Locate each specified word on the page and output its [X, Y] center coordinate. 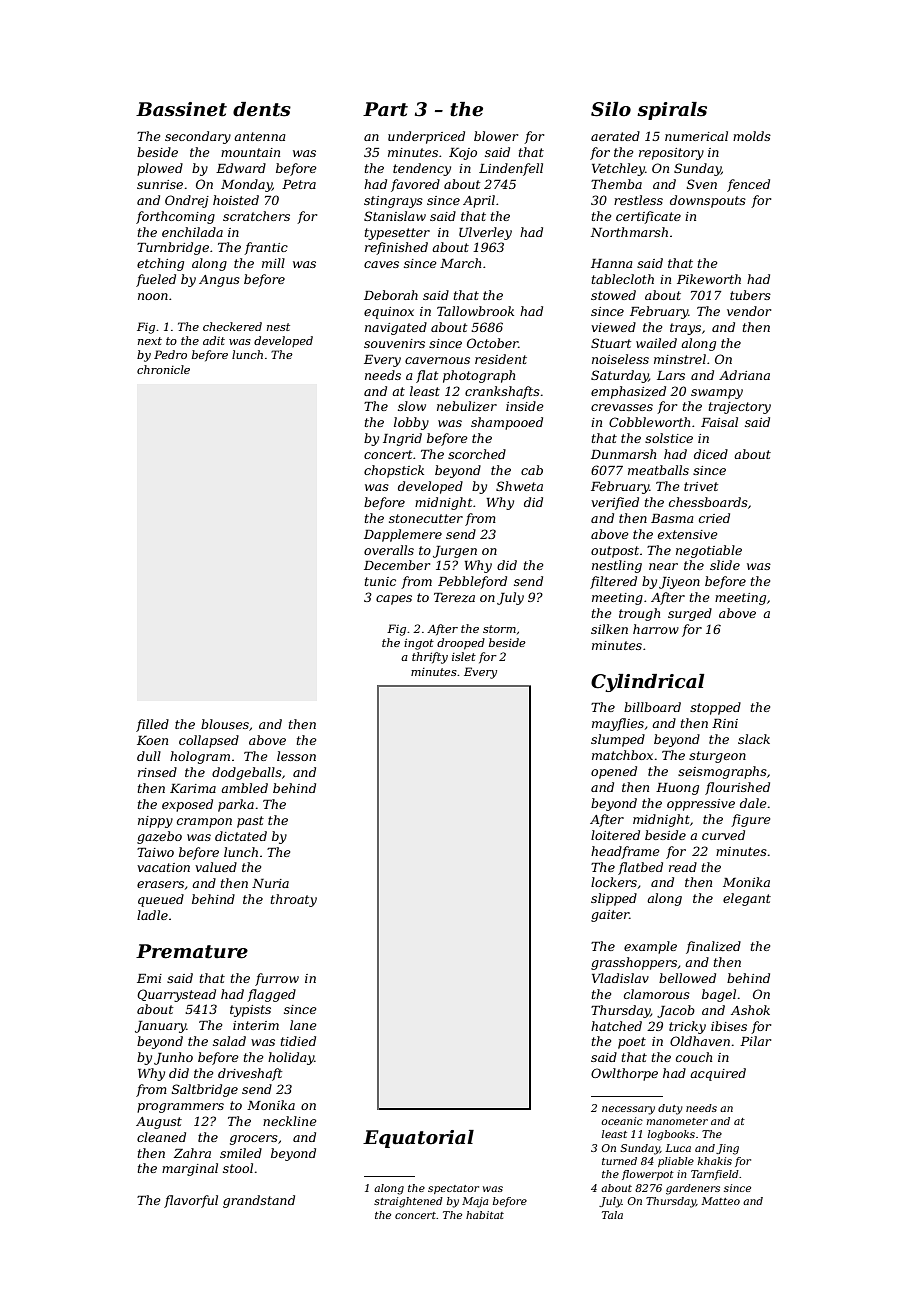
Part [385, 109]
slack [754, 739]
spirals [672, 111]
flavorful [191, 1201]
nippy [155, 822]
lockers [614, 882]
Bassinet [181, 109]
